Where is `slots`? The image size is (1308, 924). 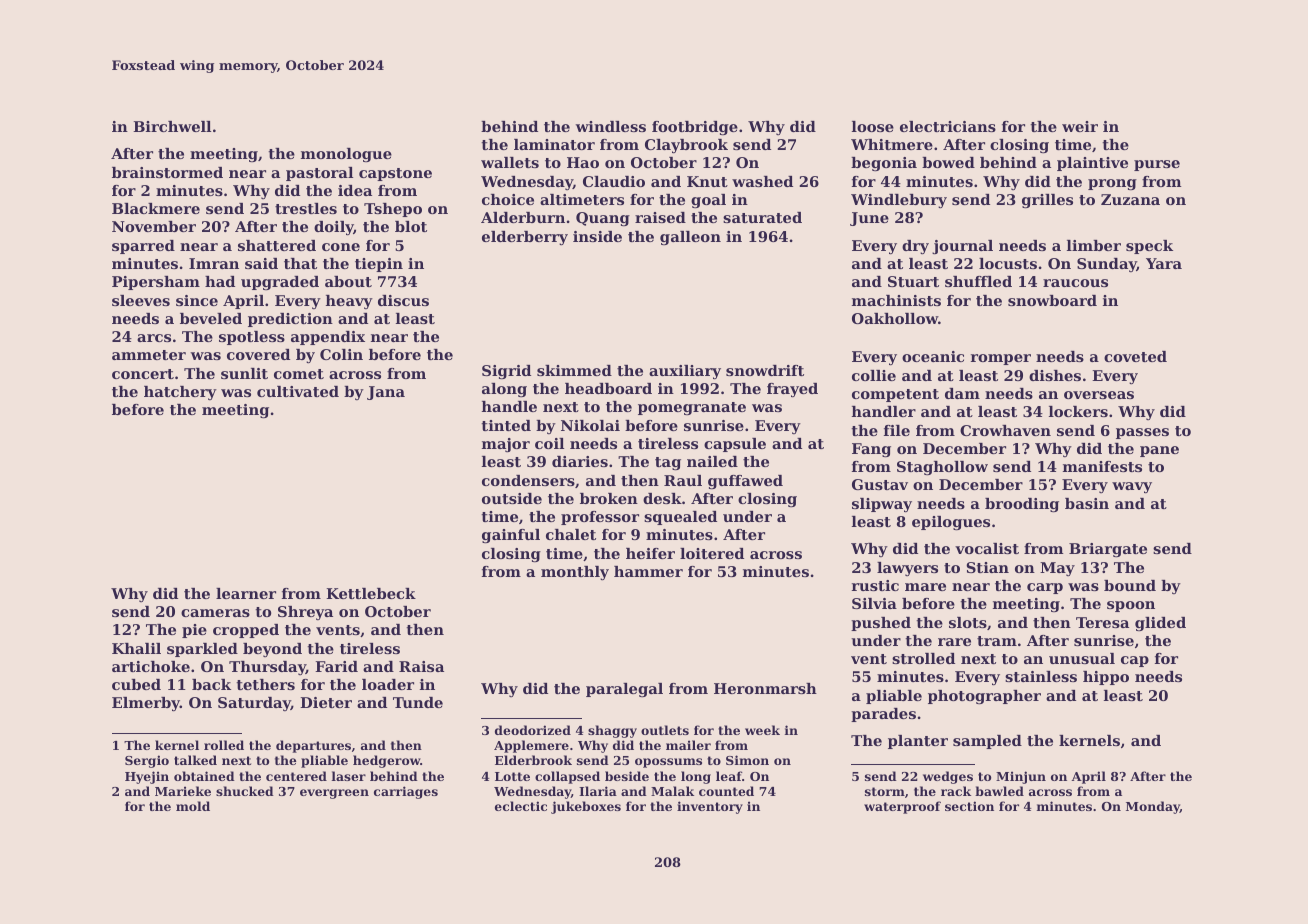 slots is located at coordinates (968, 622).
